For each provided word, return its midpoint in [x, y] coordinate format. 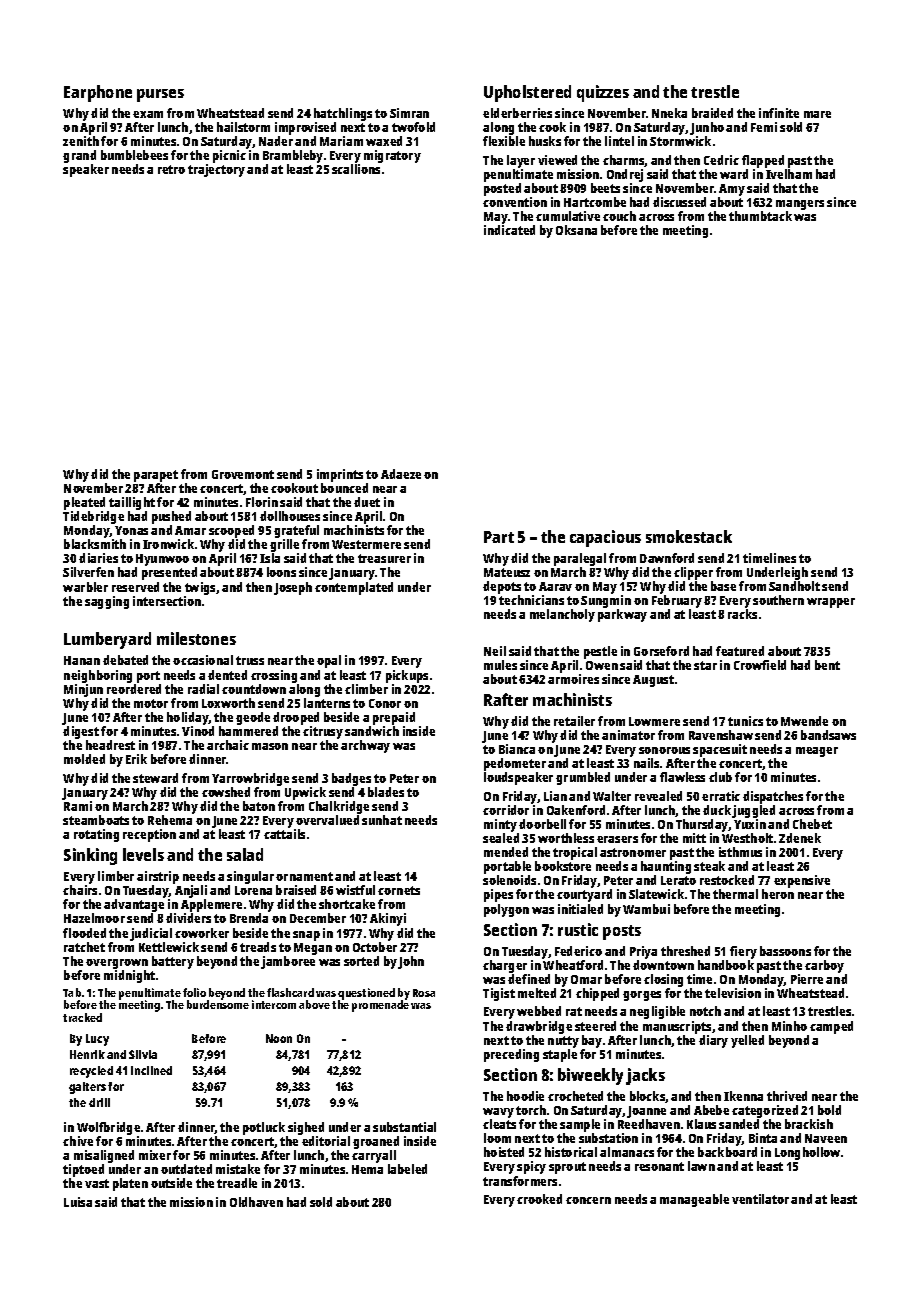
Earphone [98, 93]
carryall [374, 1156]
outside [171, 1183]
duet [367, 502]
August [653, 681]
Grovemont [243, 474]
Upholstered [527, 93]
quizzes [603, 93]
